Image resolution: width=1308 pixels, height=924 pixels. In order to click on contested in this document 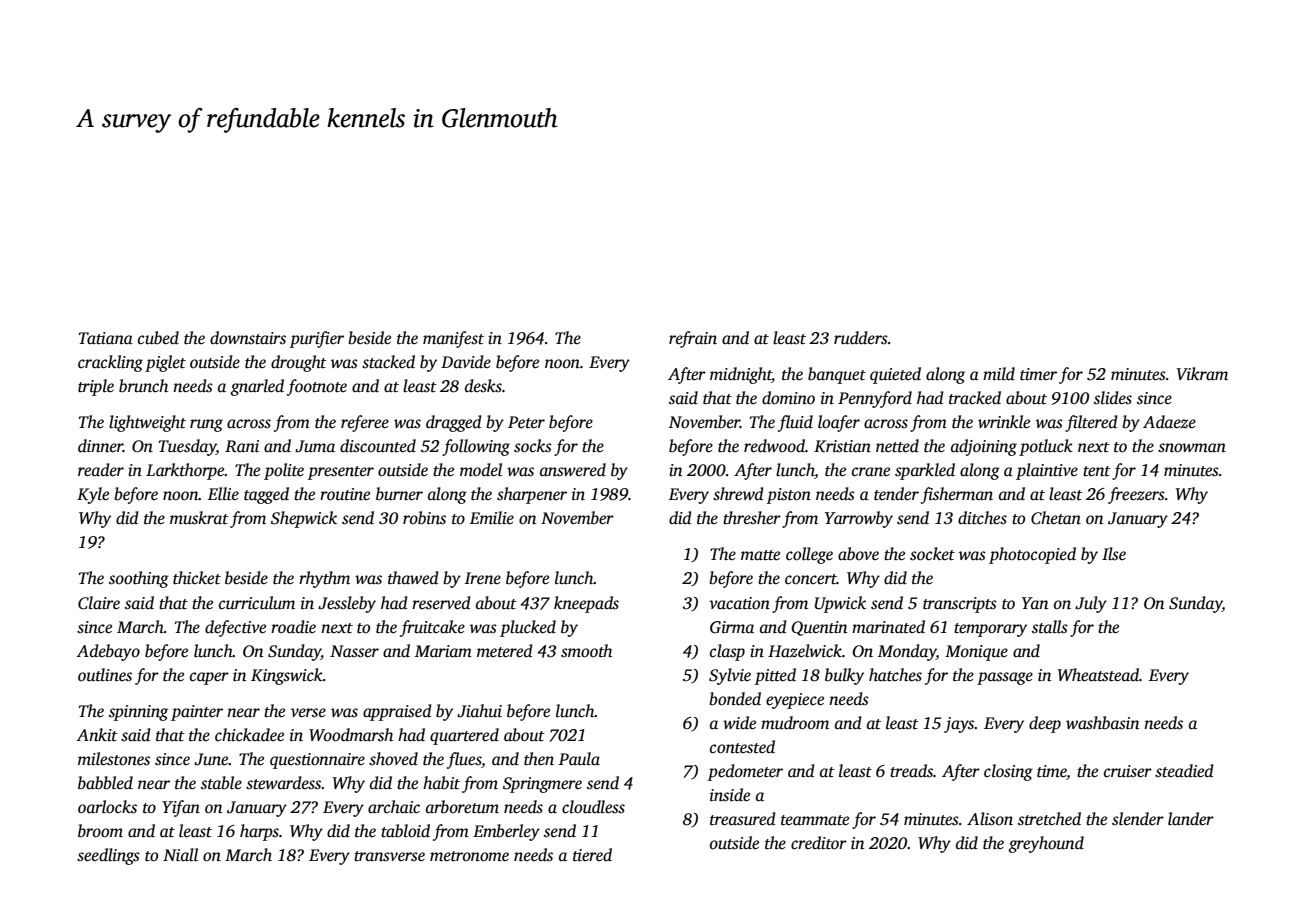, I will do `click(742, 747)`.
